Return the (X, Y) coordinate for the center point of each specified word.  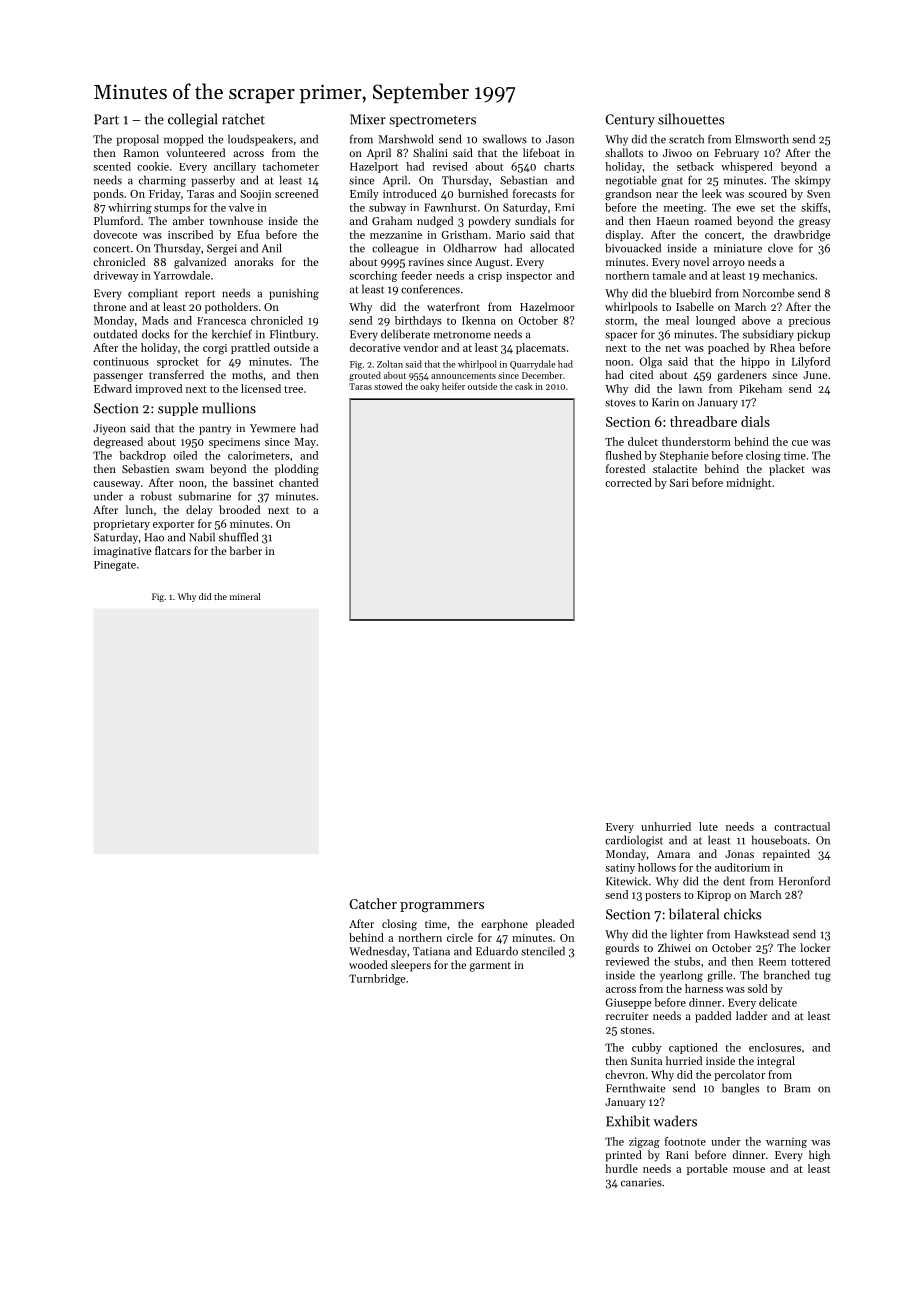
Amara (673, 854)
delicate (778, 1002)
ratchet (243, 119)
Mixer (368, 119)
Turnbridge (377, 979)
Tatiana (431, 951)
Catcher (373, 903)
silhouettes (691, 119)
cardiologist (634, 841)
